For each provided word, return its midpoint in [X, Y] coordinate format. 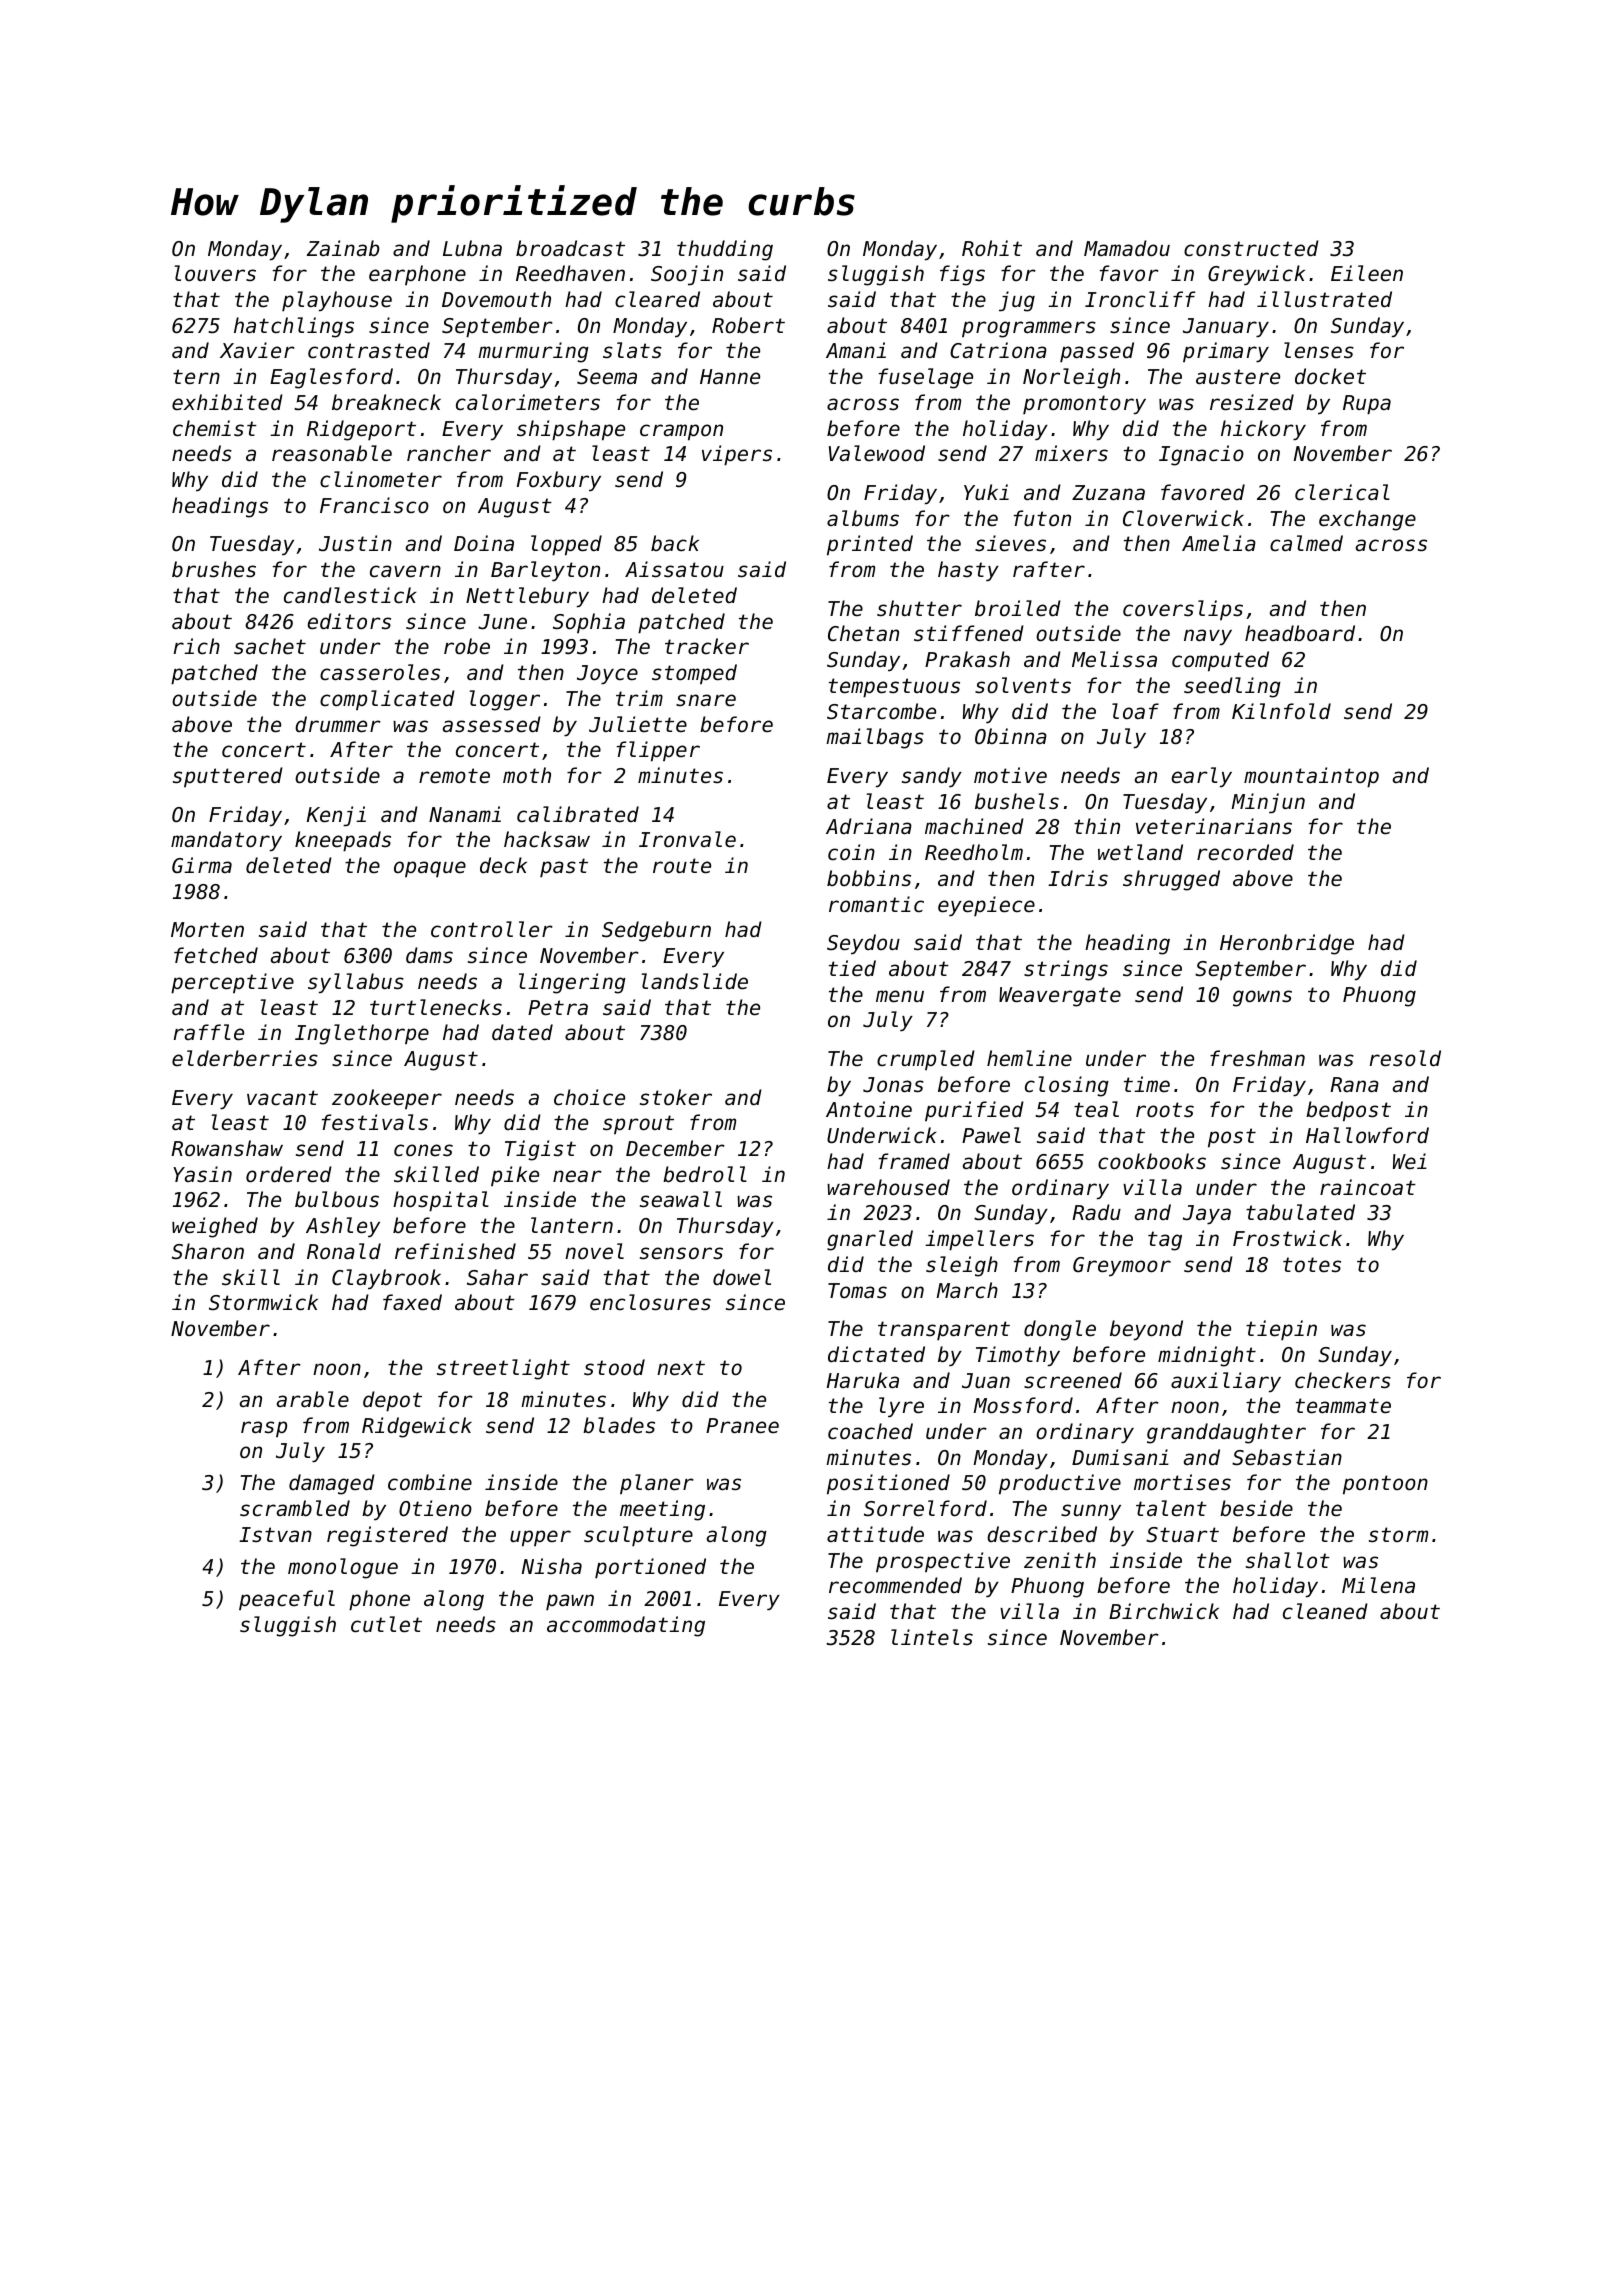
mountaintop [1311, 777]
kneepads [343, 841]
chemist [215, 428]
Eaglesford [331, 378]
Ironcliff [1140, 299]
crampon [681, 432]
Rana [1354, 1084]
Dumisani [1120, 1457]
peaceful [287, 1600]
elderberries [245, 1058]
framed [914, 1161]
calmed [1306, 543]
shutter [919, 608]
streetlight [503, 1369]
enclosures [650, 1302]
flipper [658, 751]
